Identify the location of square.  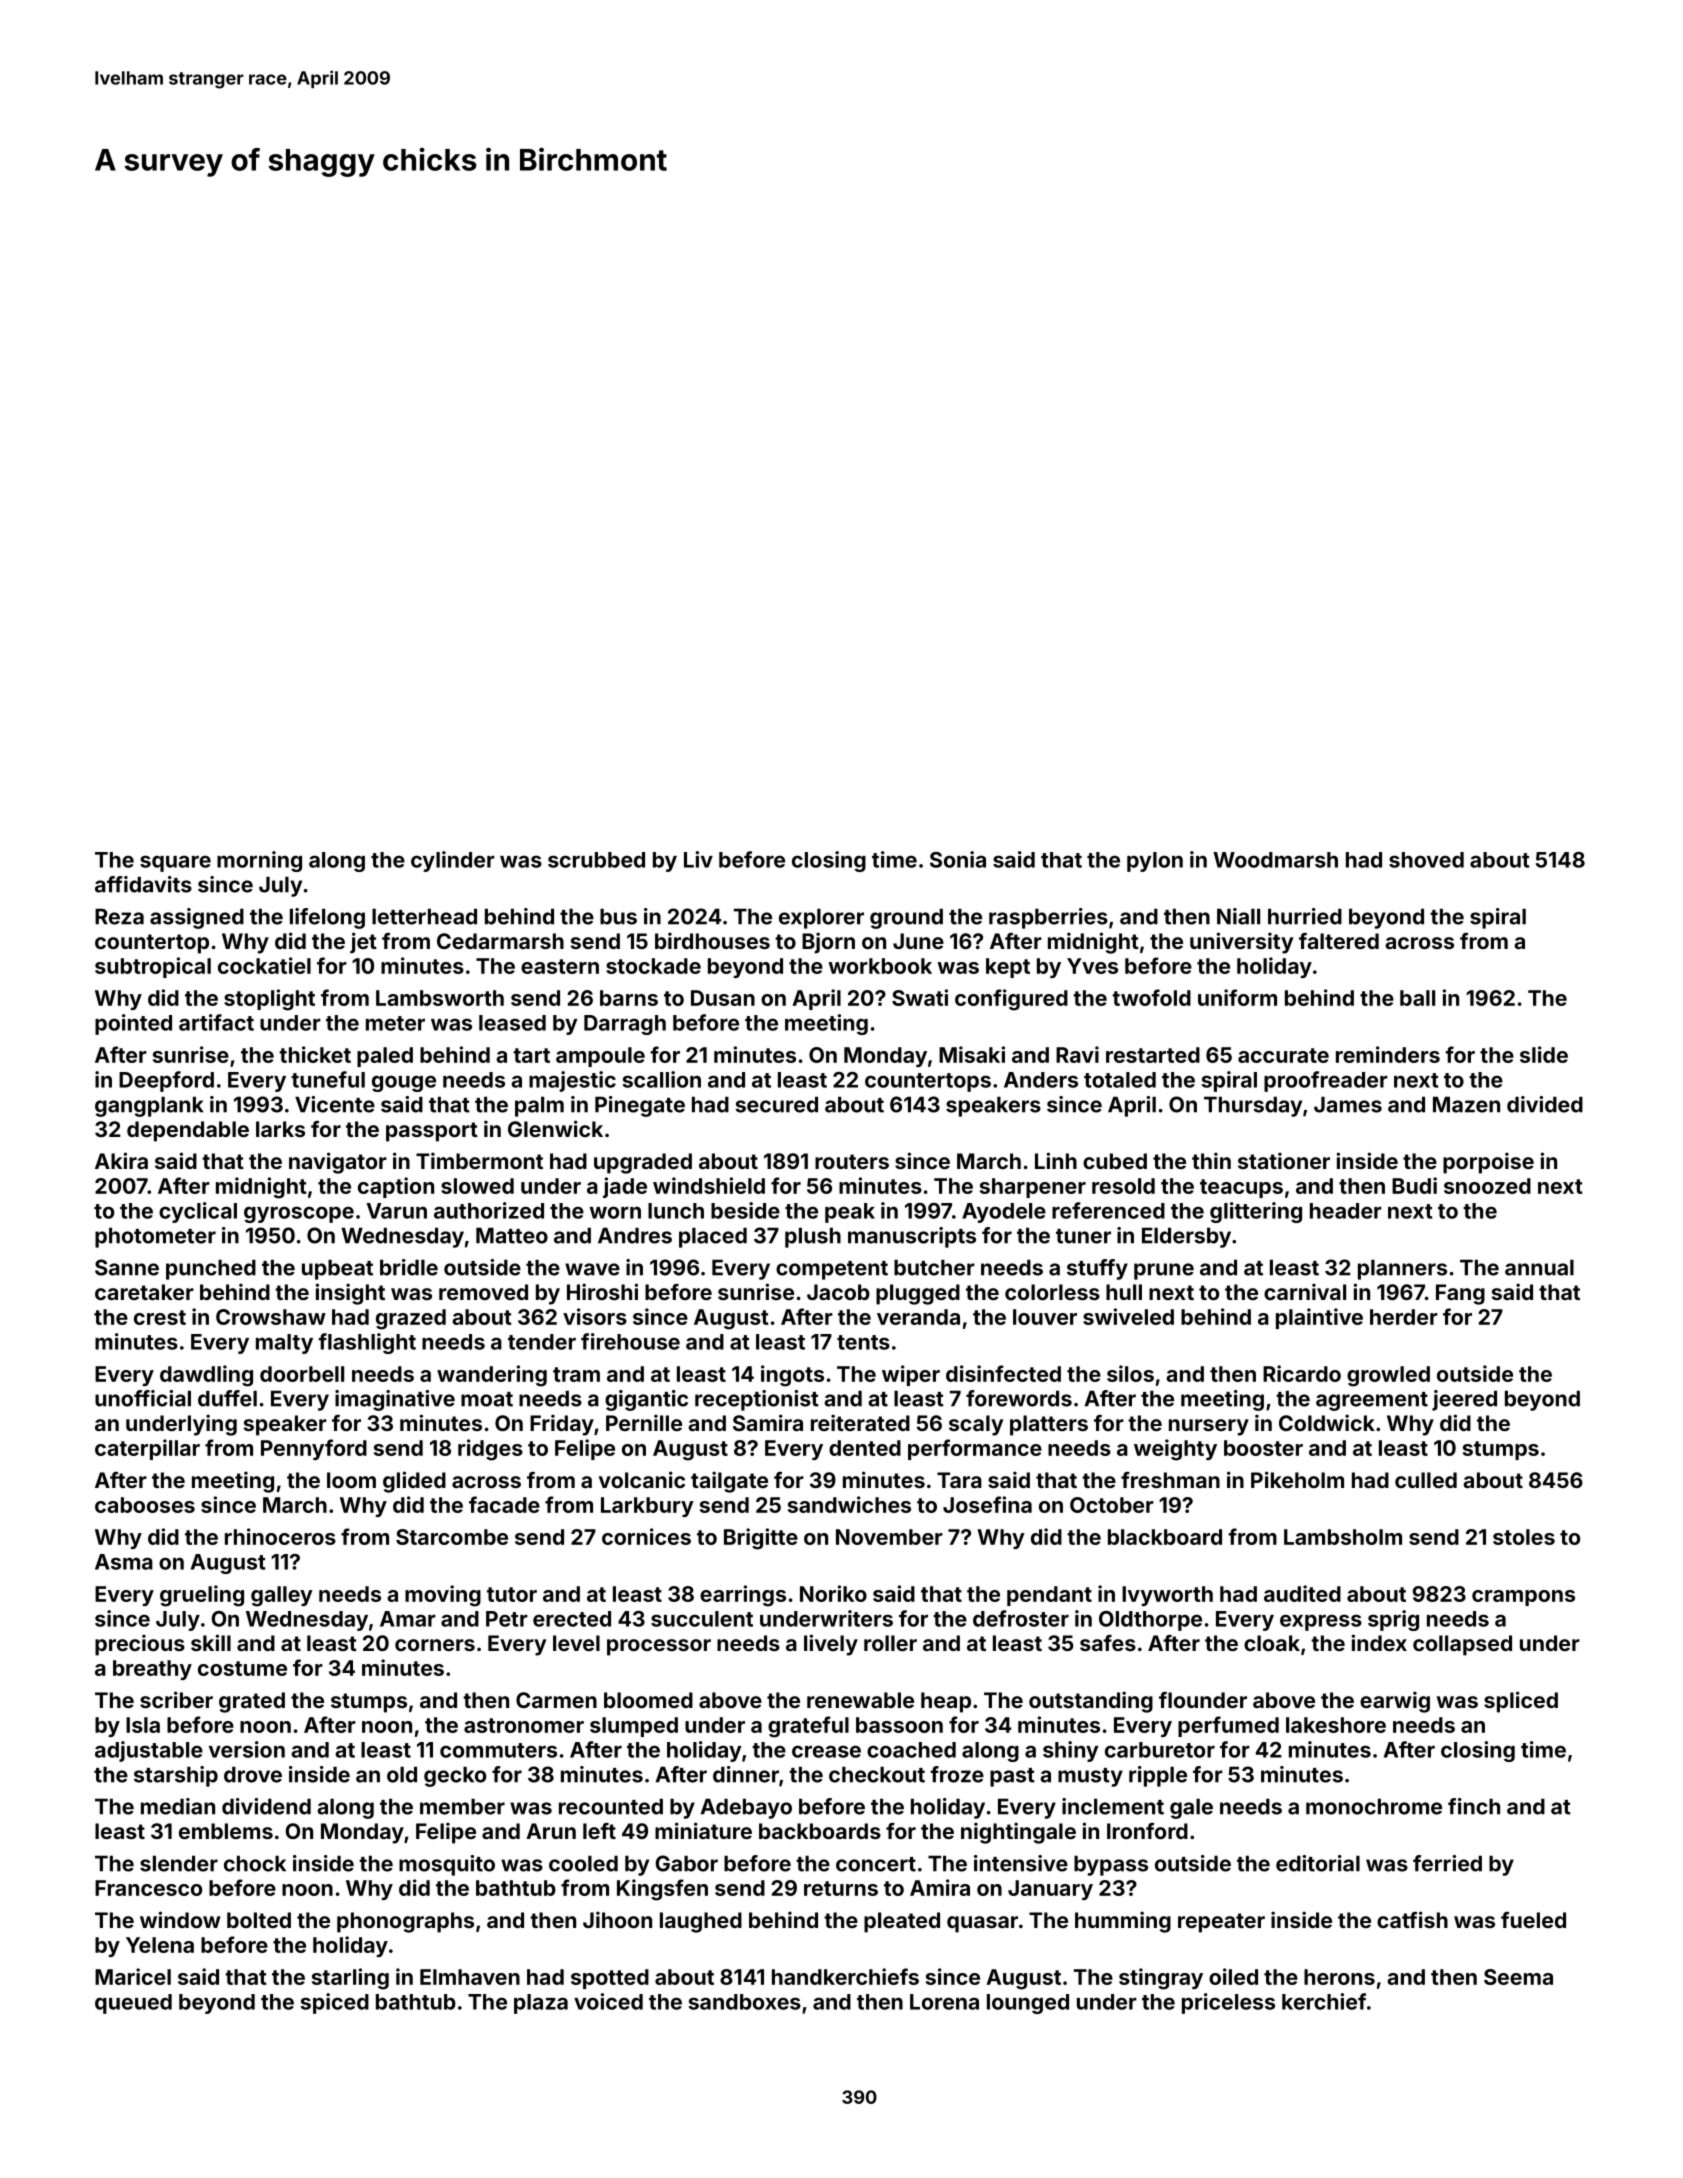
(175, 863).
